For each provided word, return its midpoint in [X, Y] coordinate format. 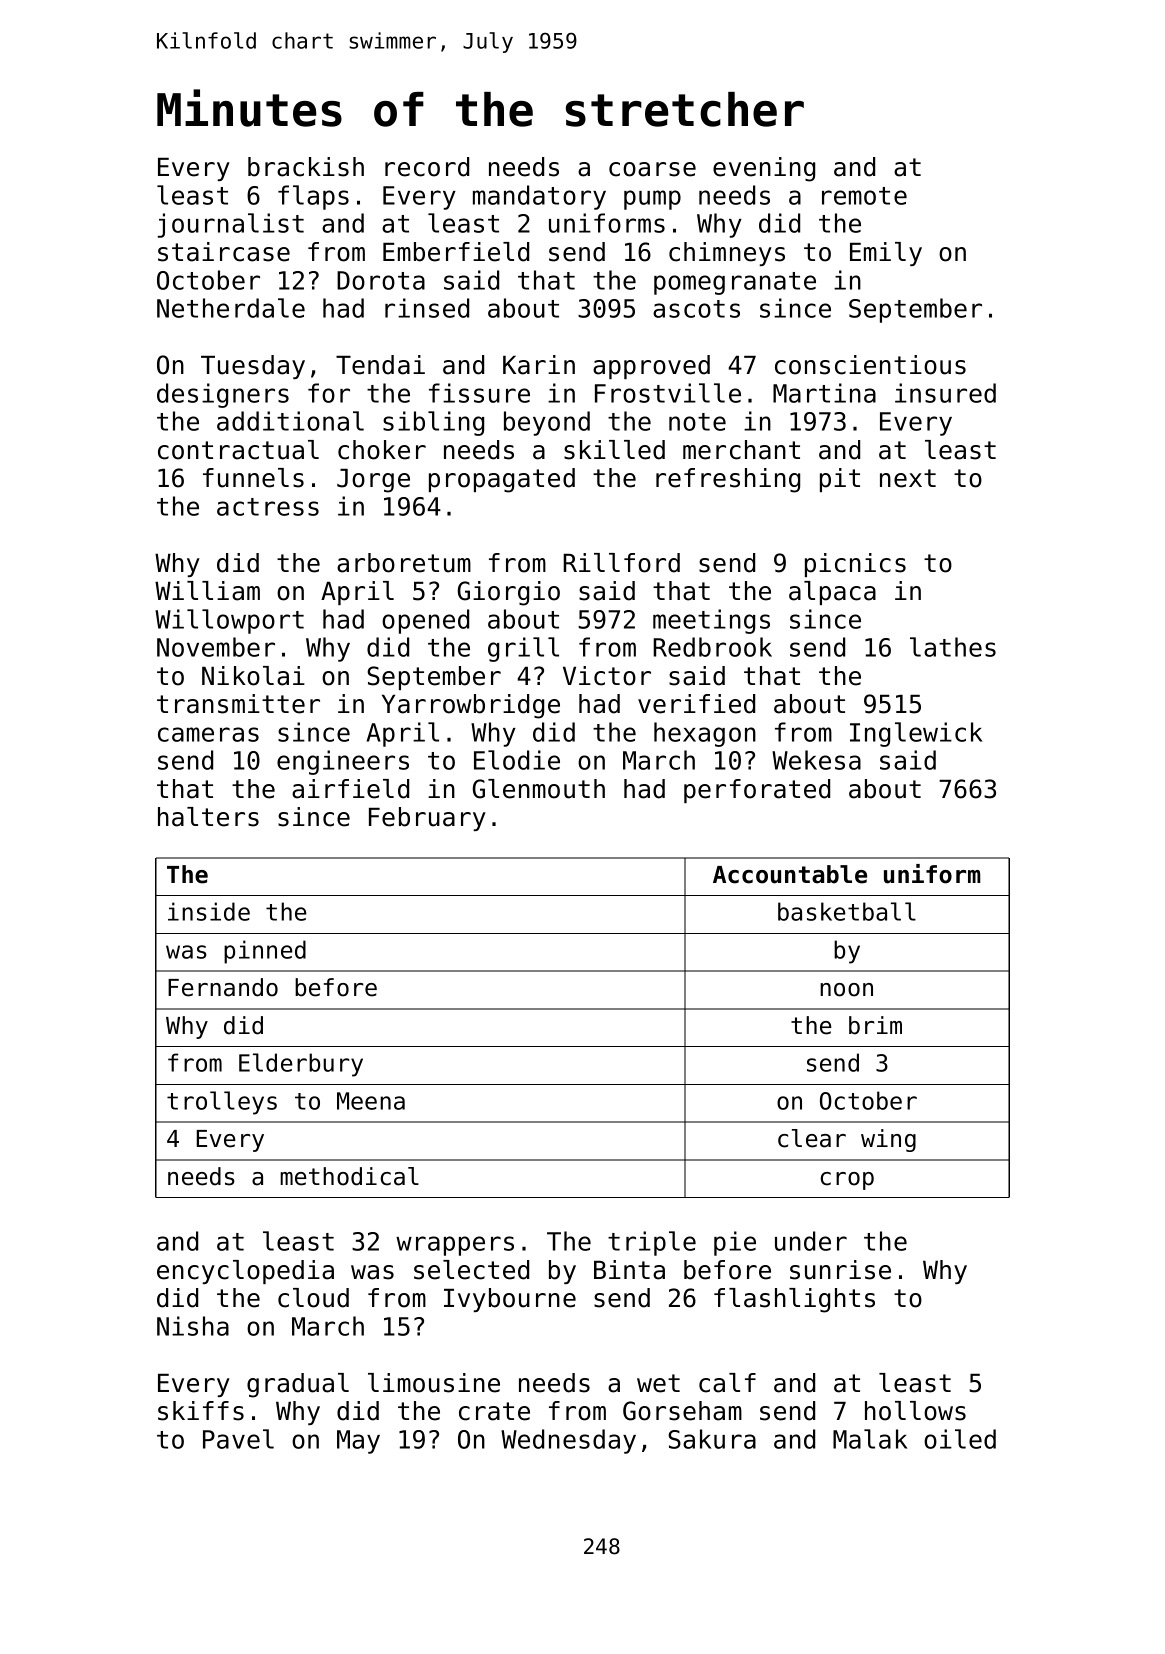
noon [846, 990]
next [908, 478]
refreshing [728, 480]
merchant [741, 450]
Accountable [790, 874]
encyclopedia [245, 1272]
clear [812, 1138]
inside [209, 911]
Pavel [238, 1439]
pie [735, 1243]
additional [290, 421]
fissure [479, 393]
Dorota [381, 280]
